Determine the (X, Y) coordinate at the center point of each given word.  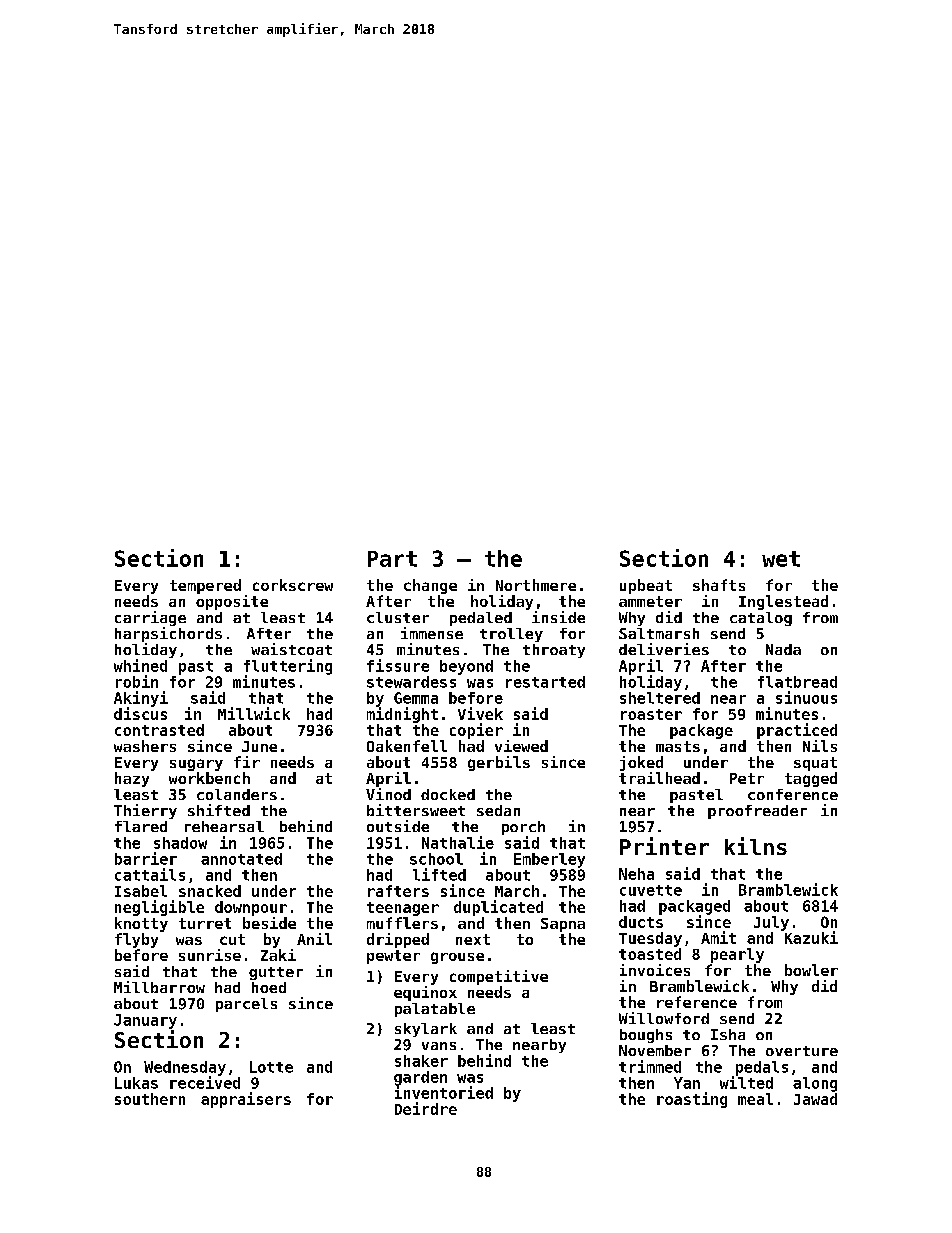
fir (247, 762)
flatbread (797, 682)
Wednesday (185, 1068)
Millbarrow (159, 987)
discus (140, 713)
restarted (545, 682)
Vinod (388, 794)
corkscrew (293, 585)
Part (392, 559)
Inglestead (783, 602)
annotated (241, 859)
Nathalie (458, 842)
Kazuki (811, 937)
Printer (664, 846)
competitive (499, 977)
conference (793, 794)
